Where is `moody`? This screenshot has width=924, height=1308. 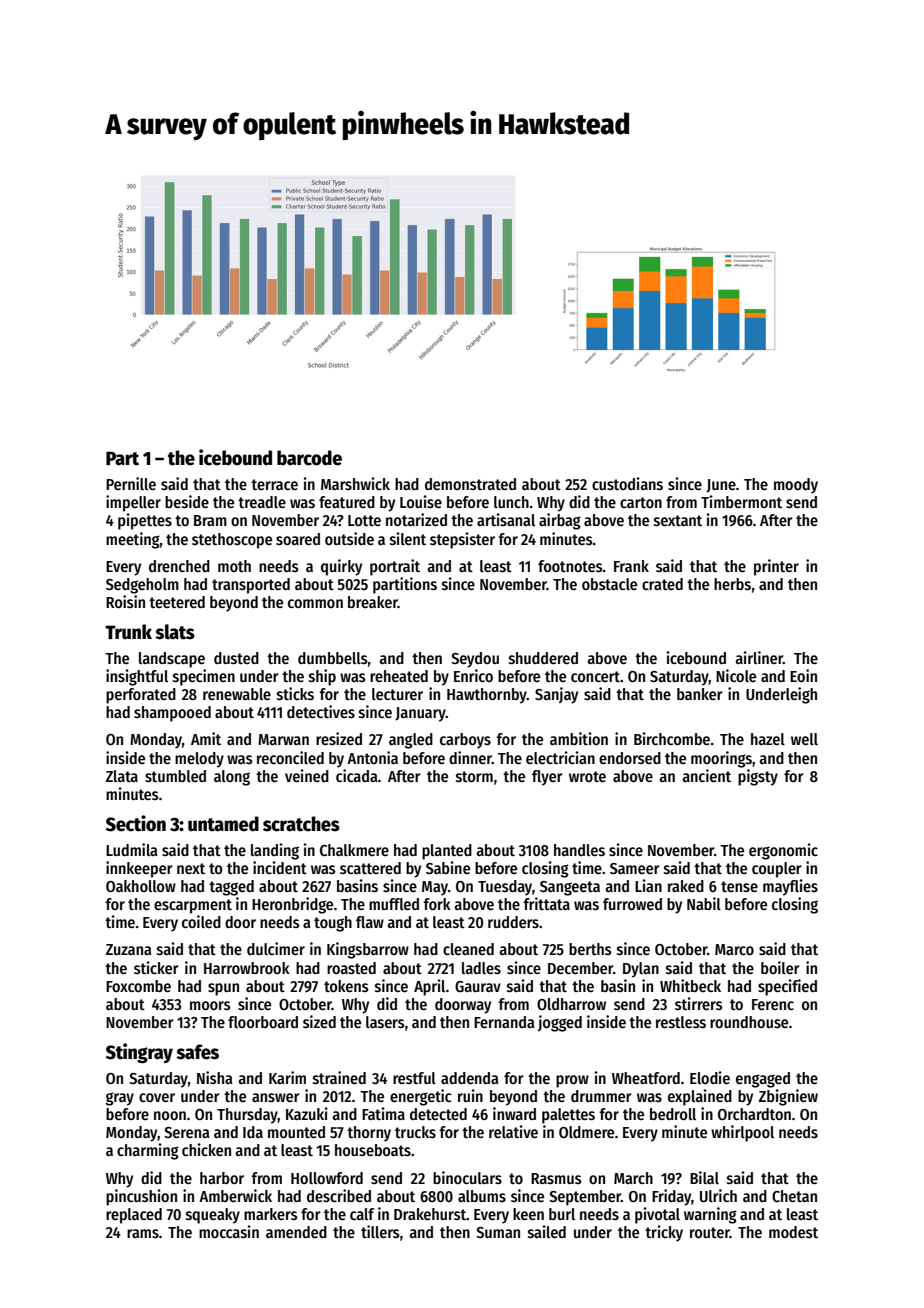
moody is located at coordinates (796, 486).
